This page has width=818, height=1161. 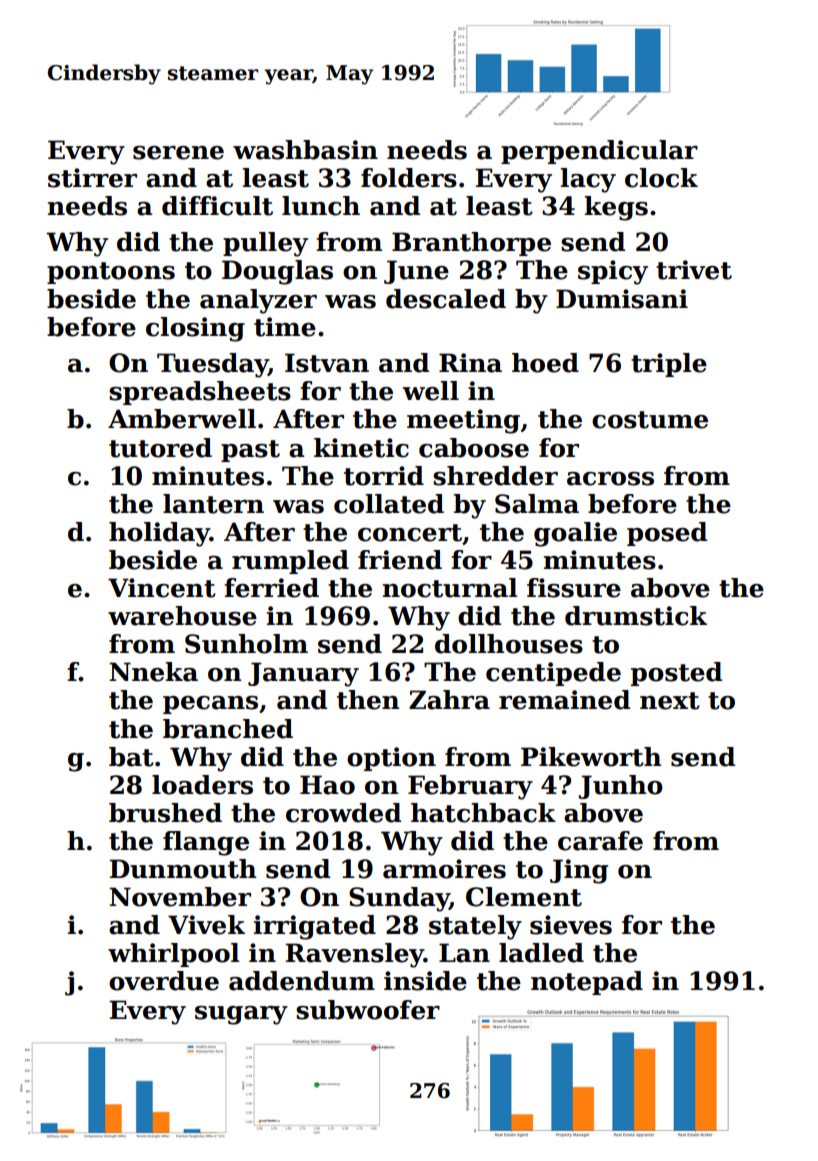 I want to click on stirrer, so click(x=92, y=178).
